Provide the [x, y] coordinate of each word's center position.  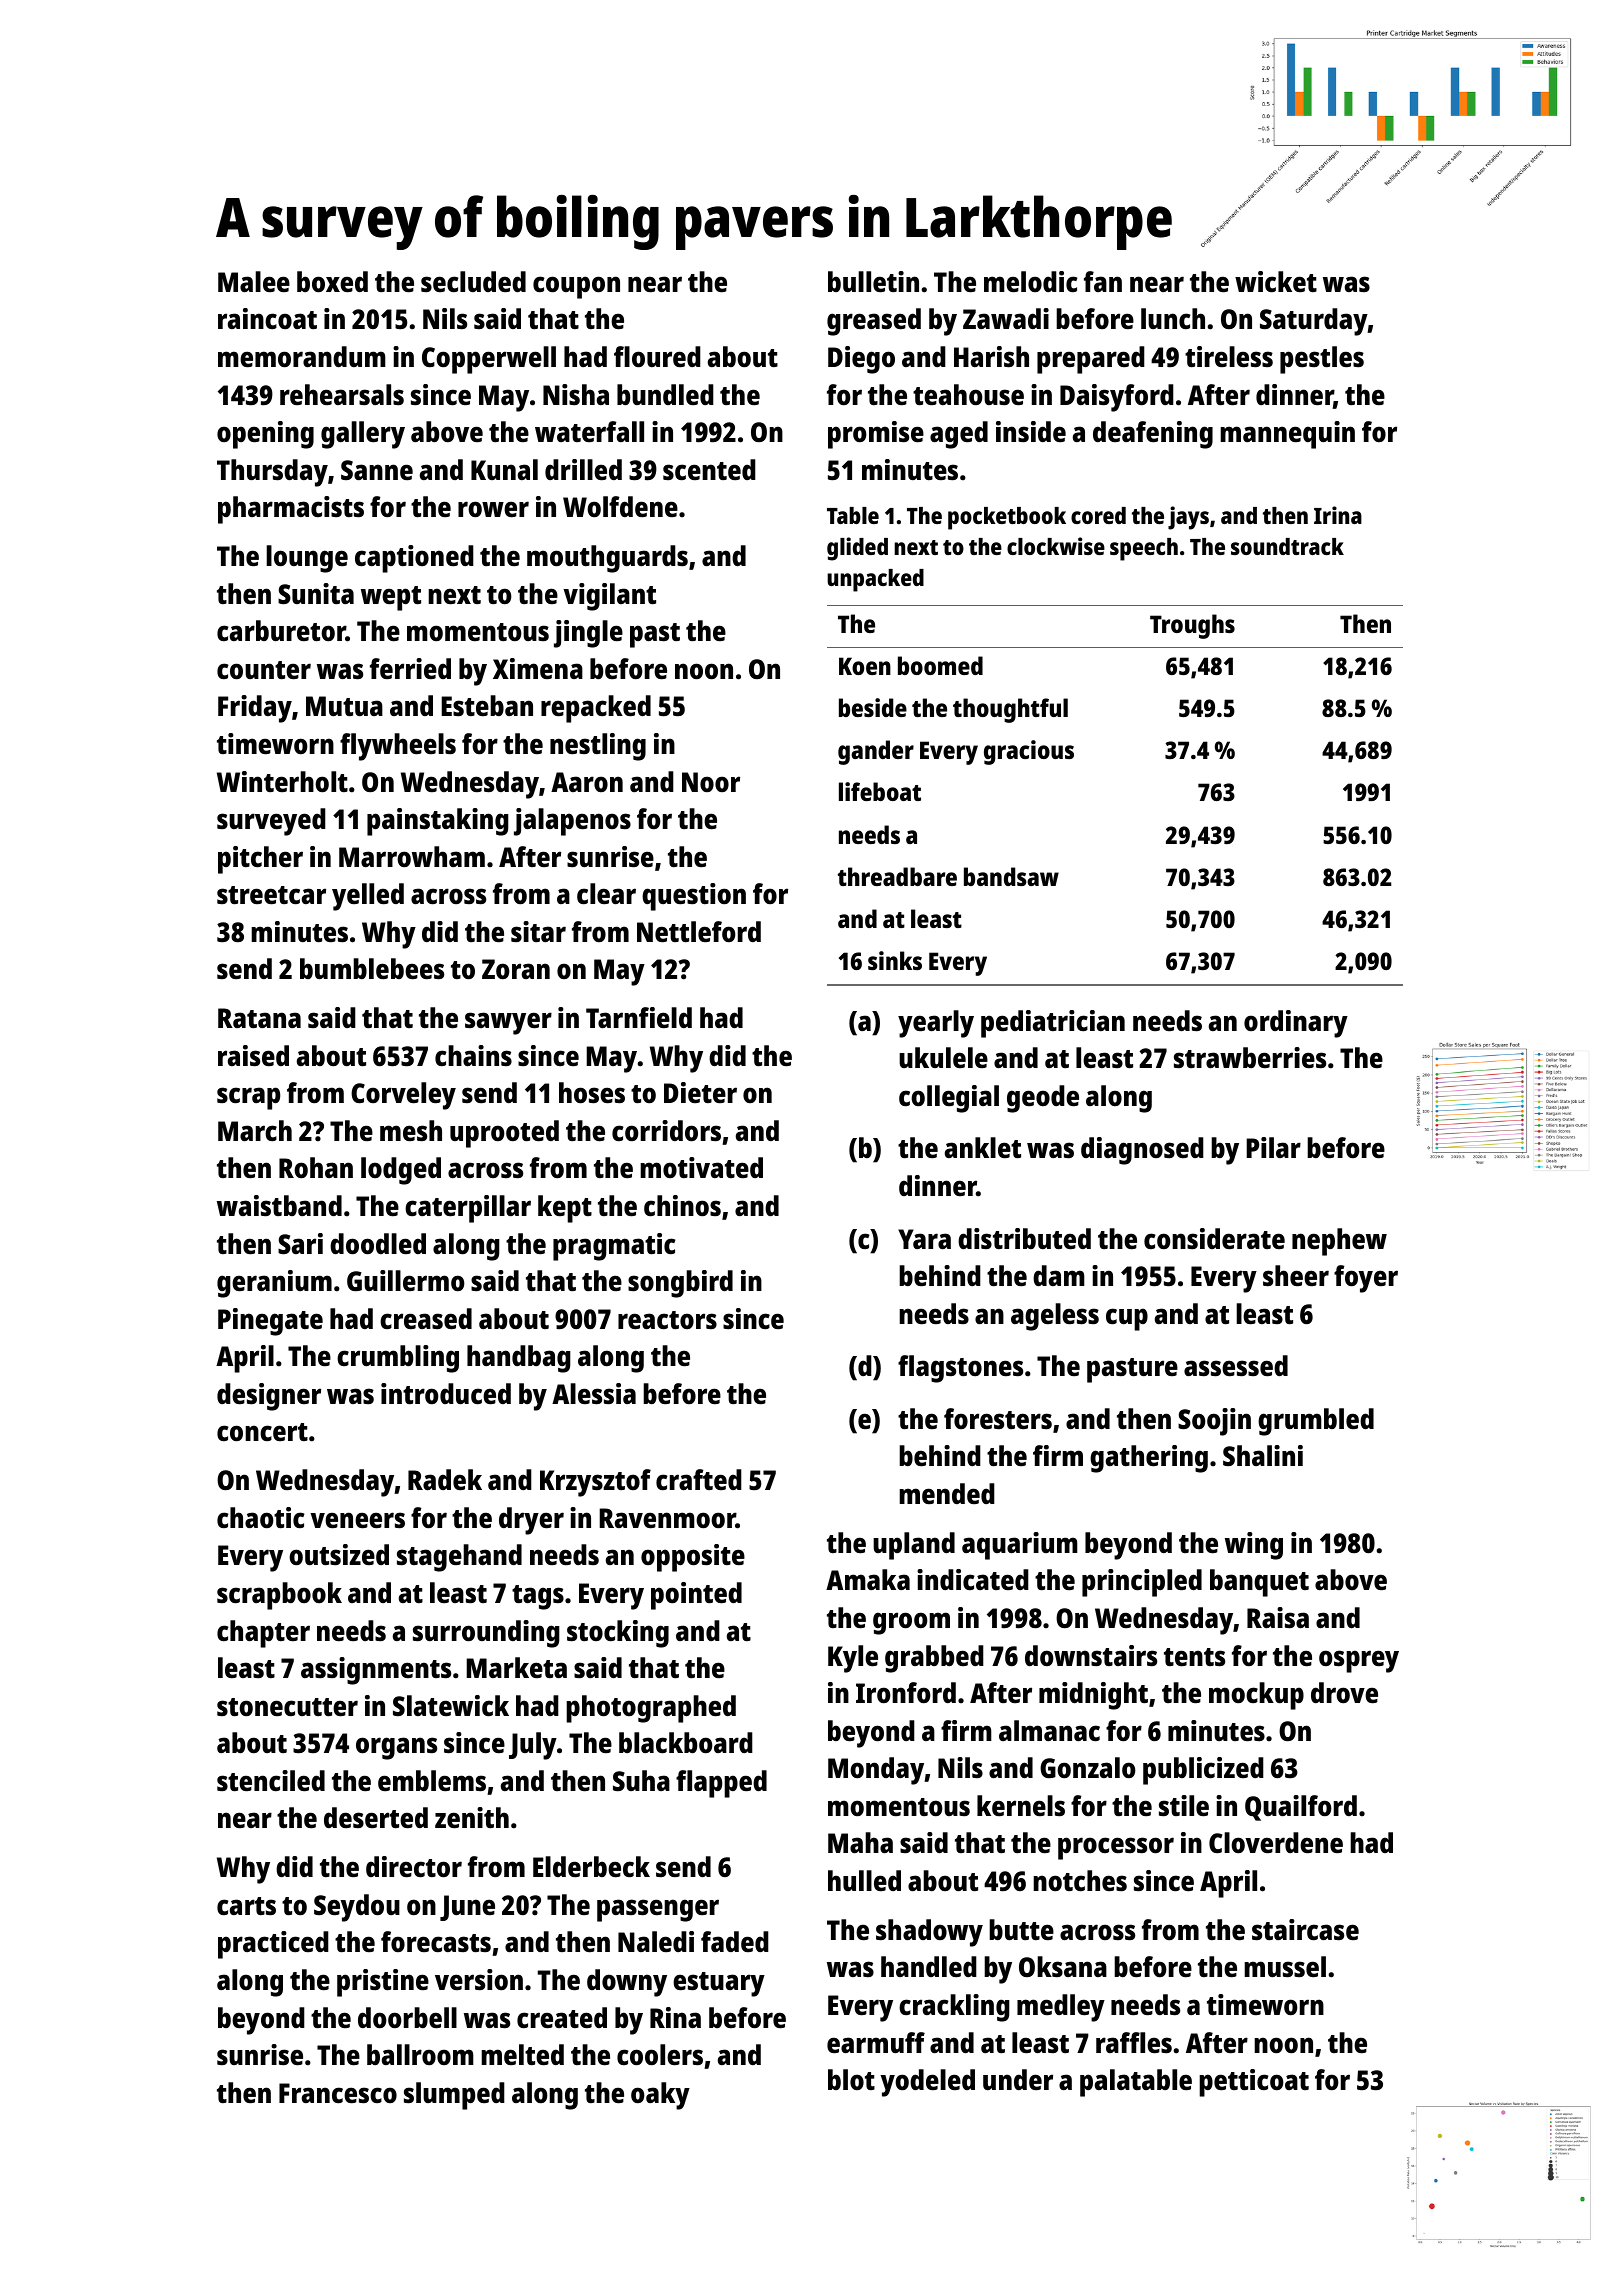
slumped [454, 2096]
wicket [1276, 281]
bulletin [873, 282]
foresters [998, 1419]
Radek [445, 1480]
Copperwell [489, 360]
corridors [666, 1131]
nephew [1339, 1242]
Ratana [259, 1018]
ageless [1055, 1317]
